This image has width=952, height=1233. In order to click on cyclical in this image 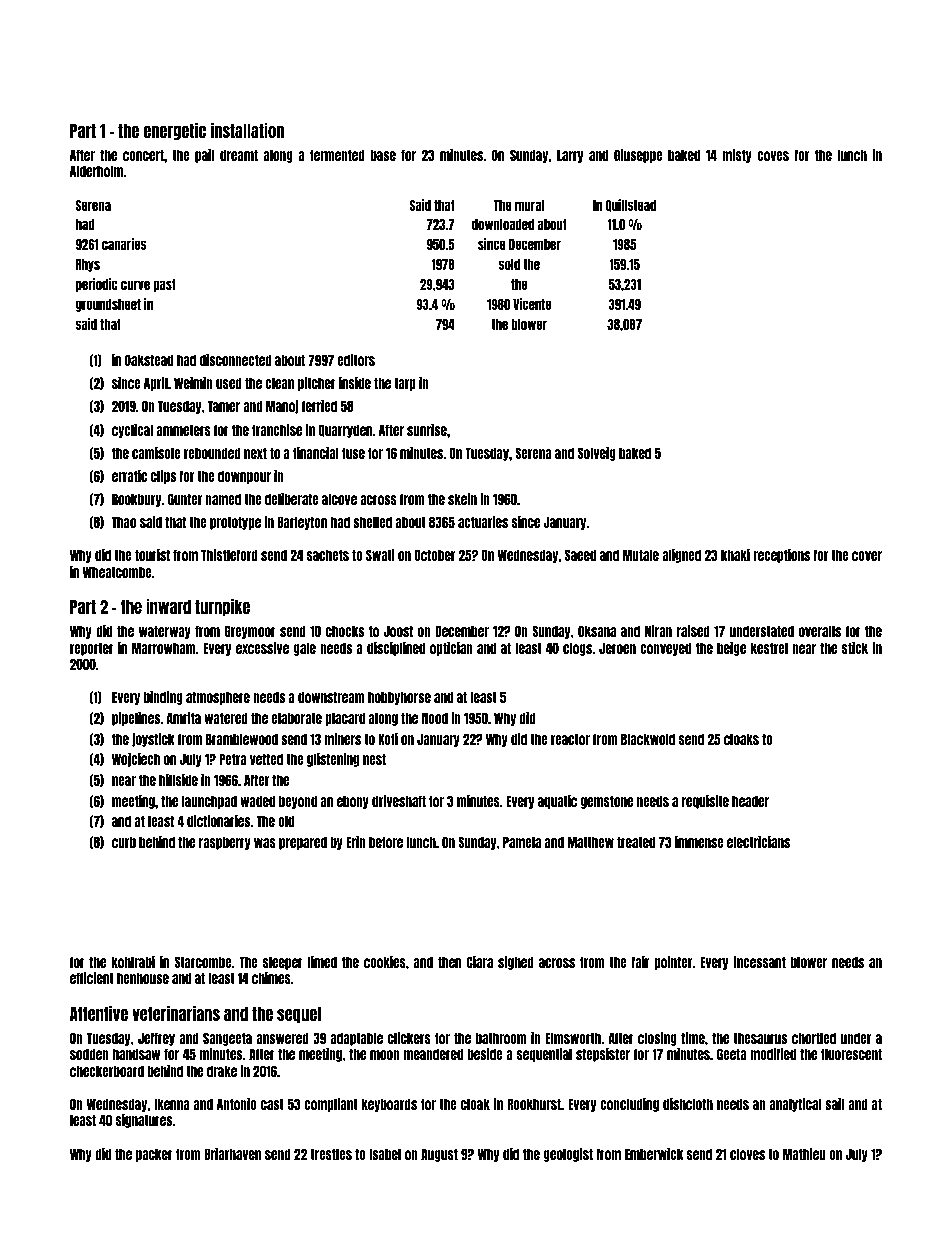, I will do `click(132, 431)`.
